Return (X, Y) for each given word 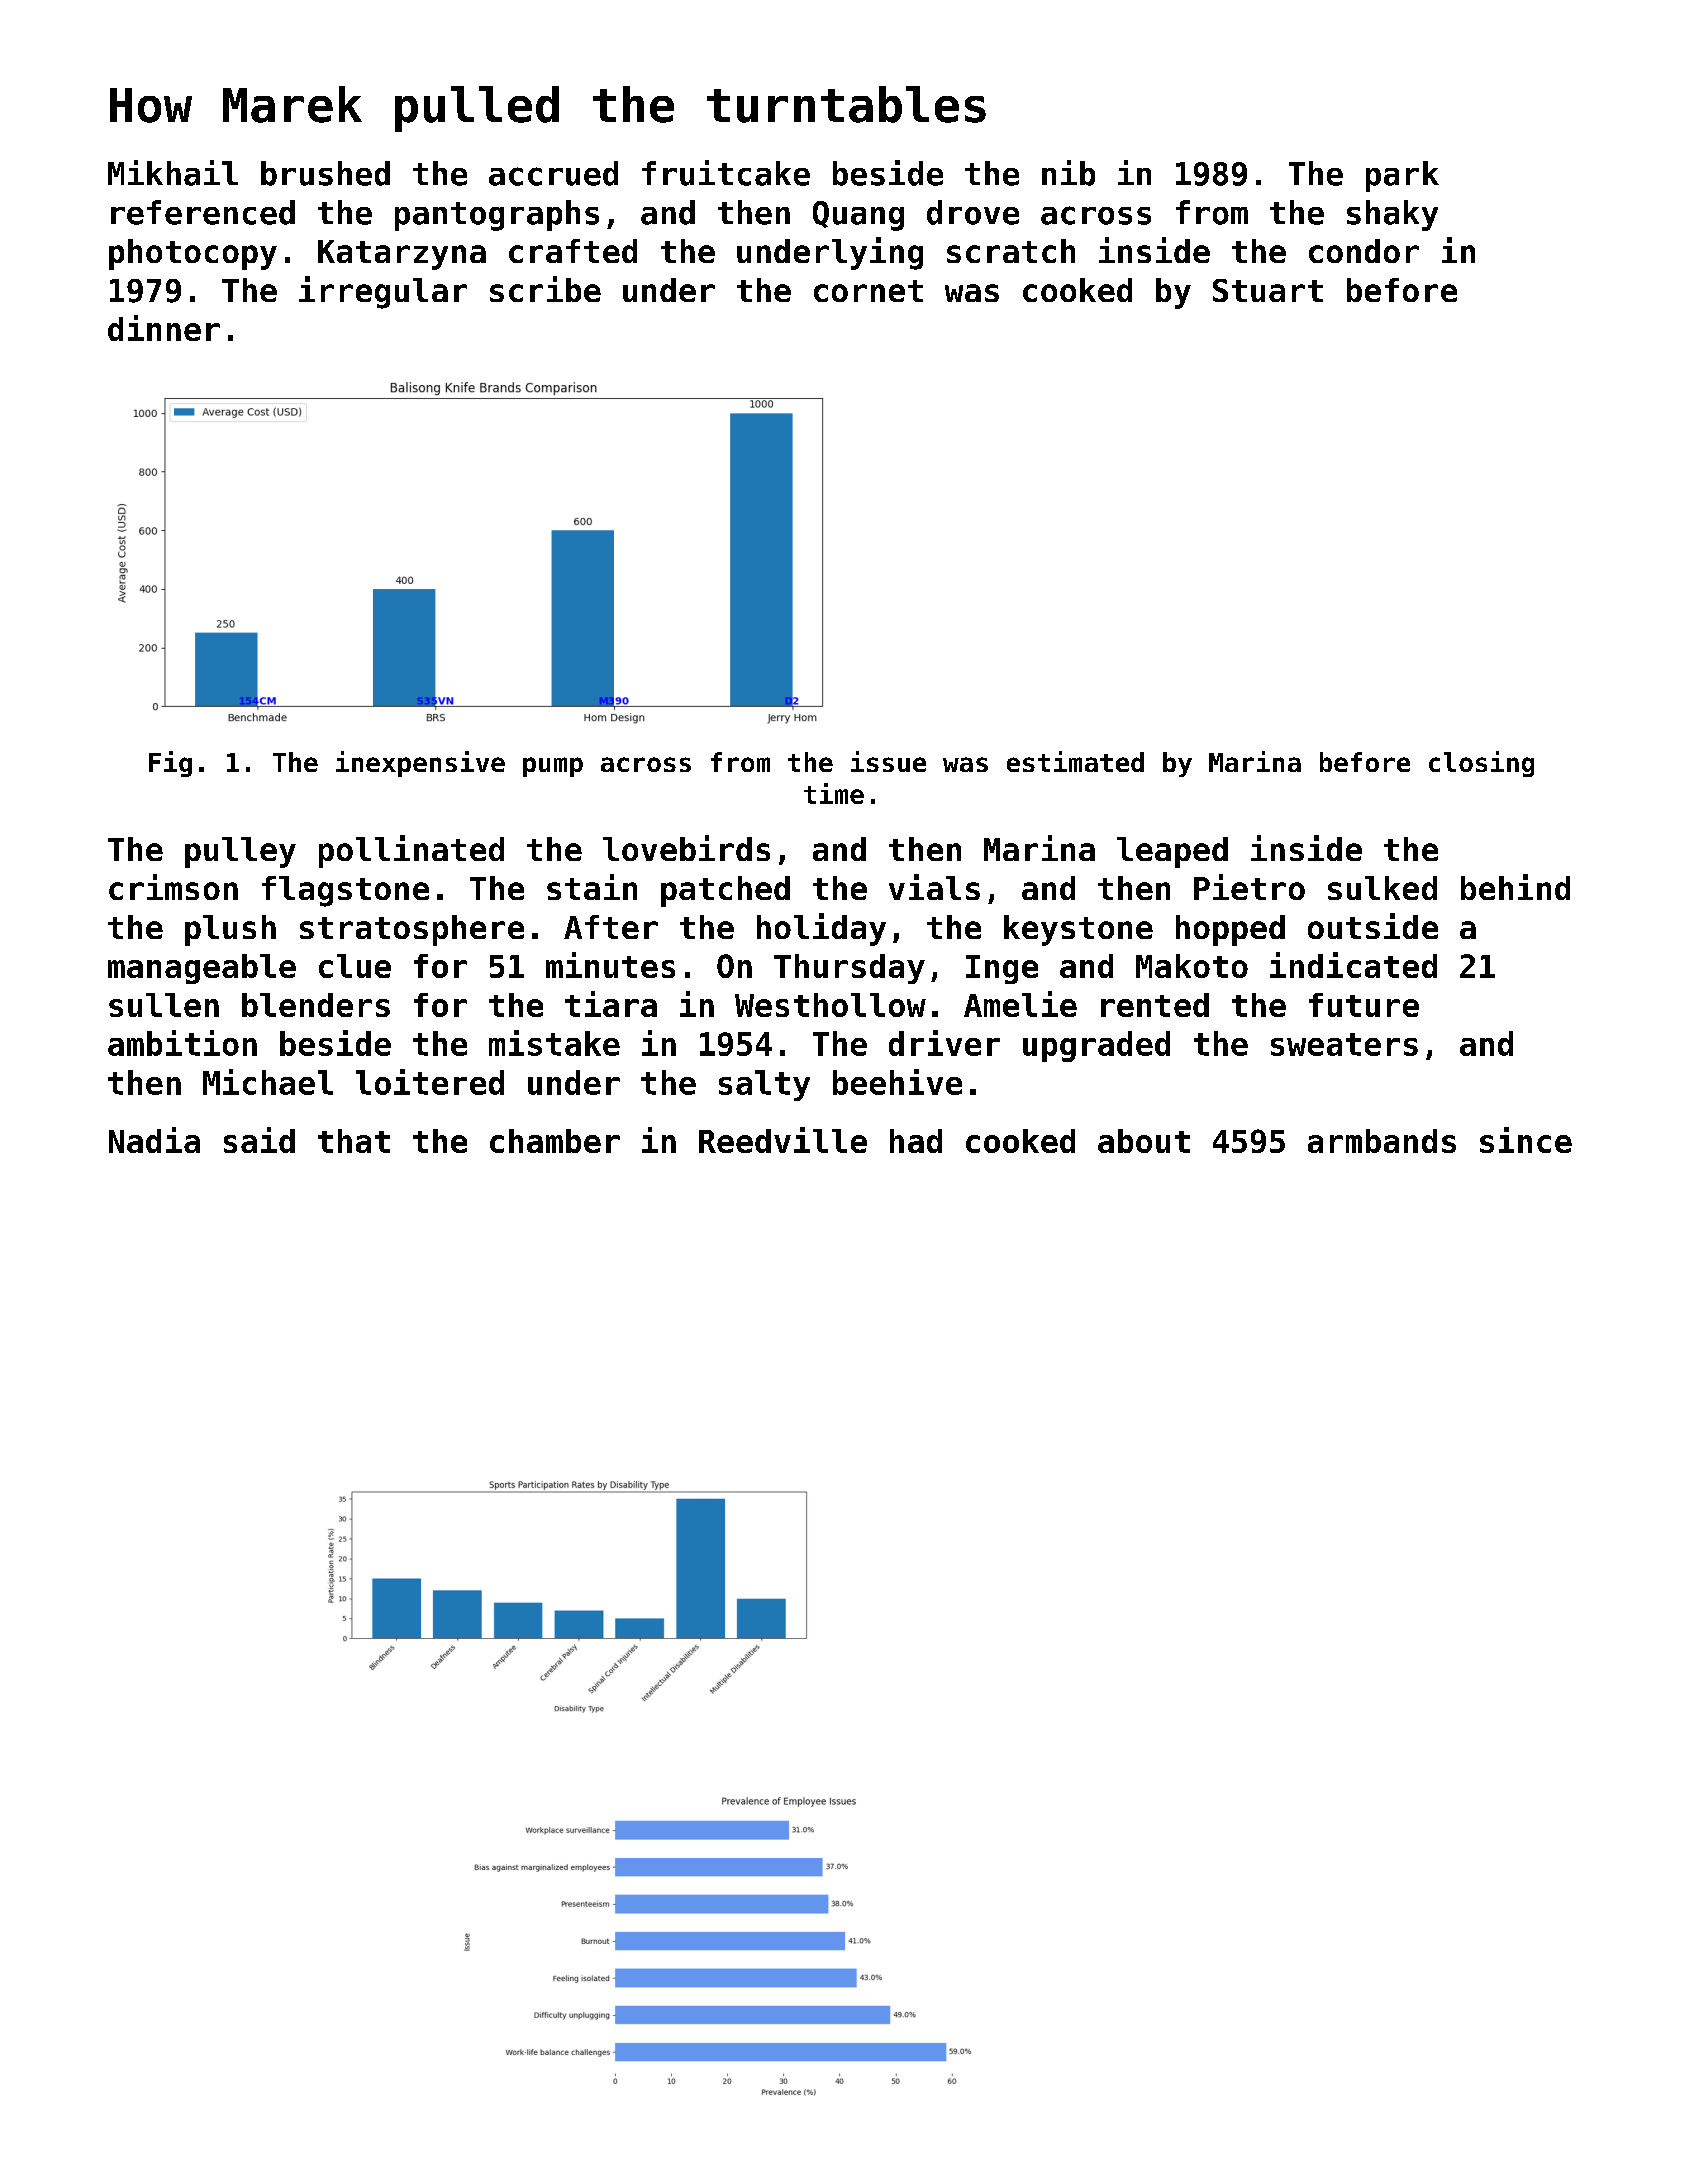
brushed (325, 173)
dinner (164, 328)
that (354, 1141)
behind (1515, 887)
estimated (1075, 761)
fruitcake (726, 173)
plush (230, 930)
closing (1481, 764)
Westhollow (830, 1005)
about (1144, 1141)
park (1402, 176)
